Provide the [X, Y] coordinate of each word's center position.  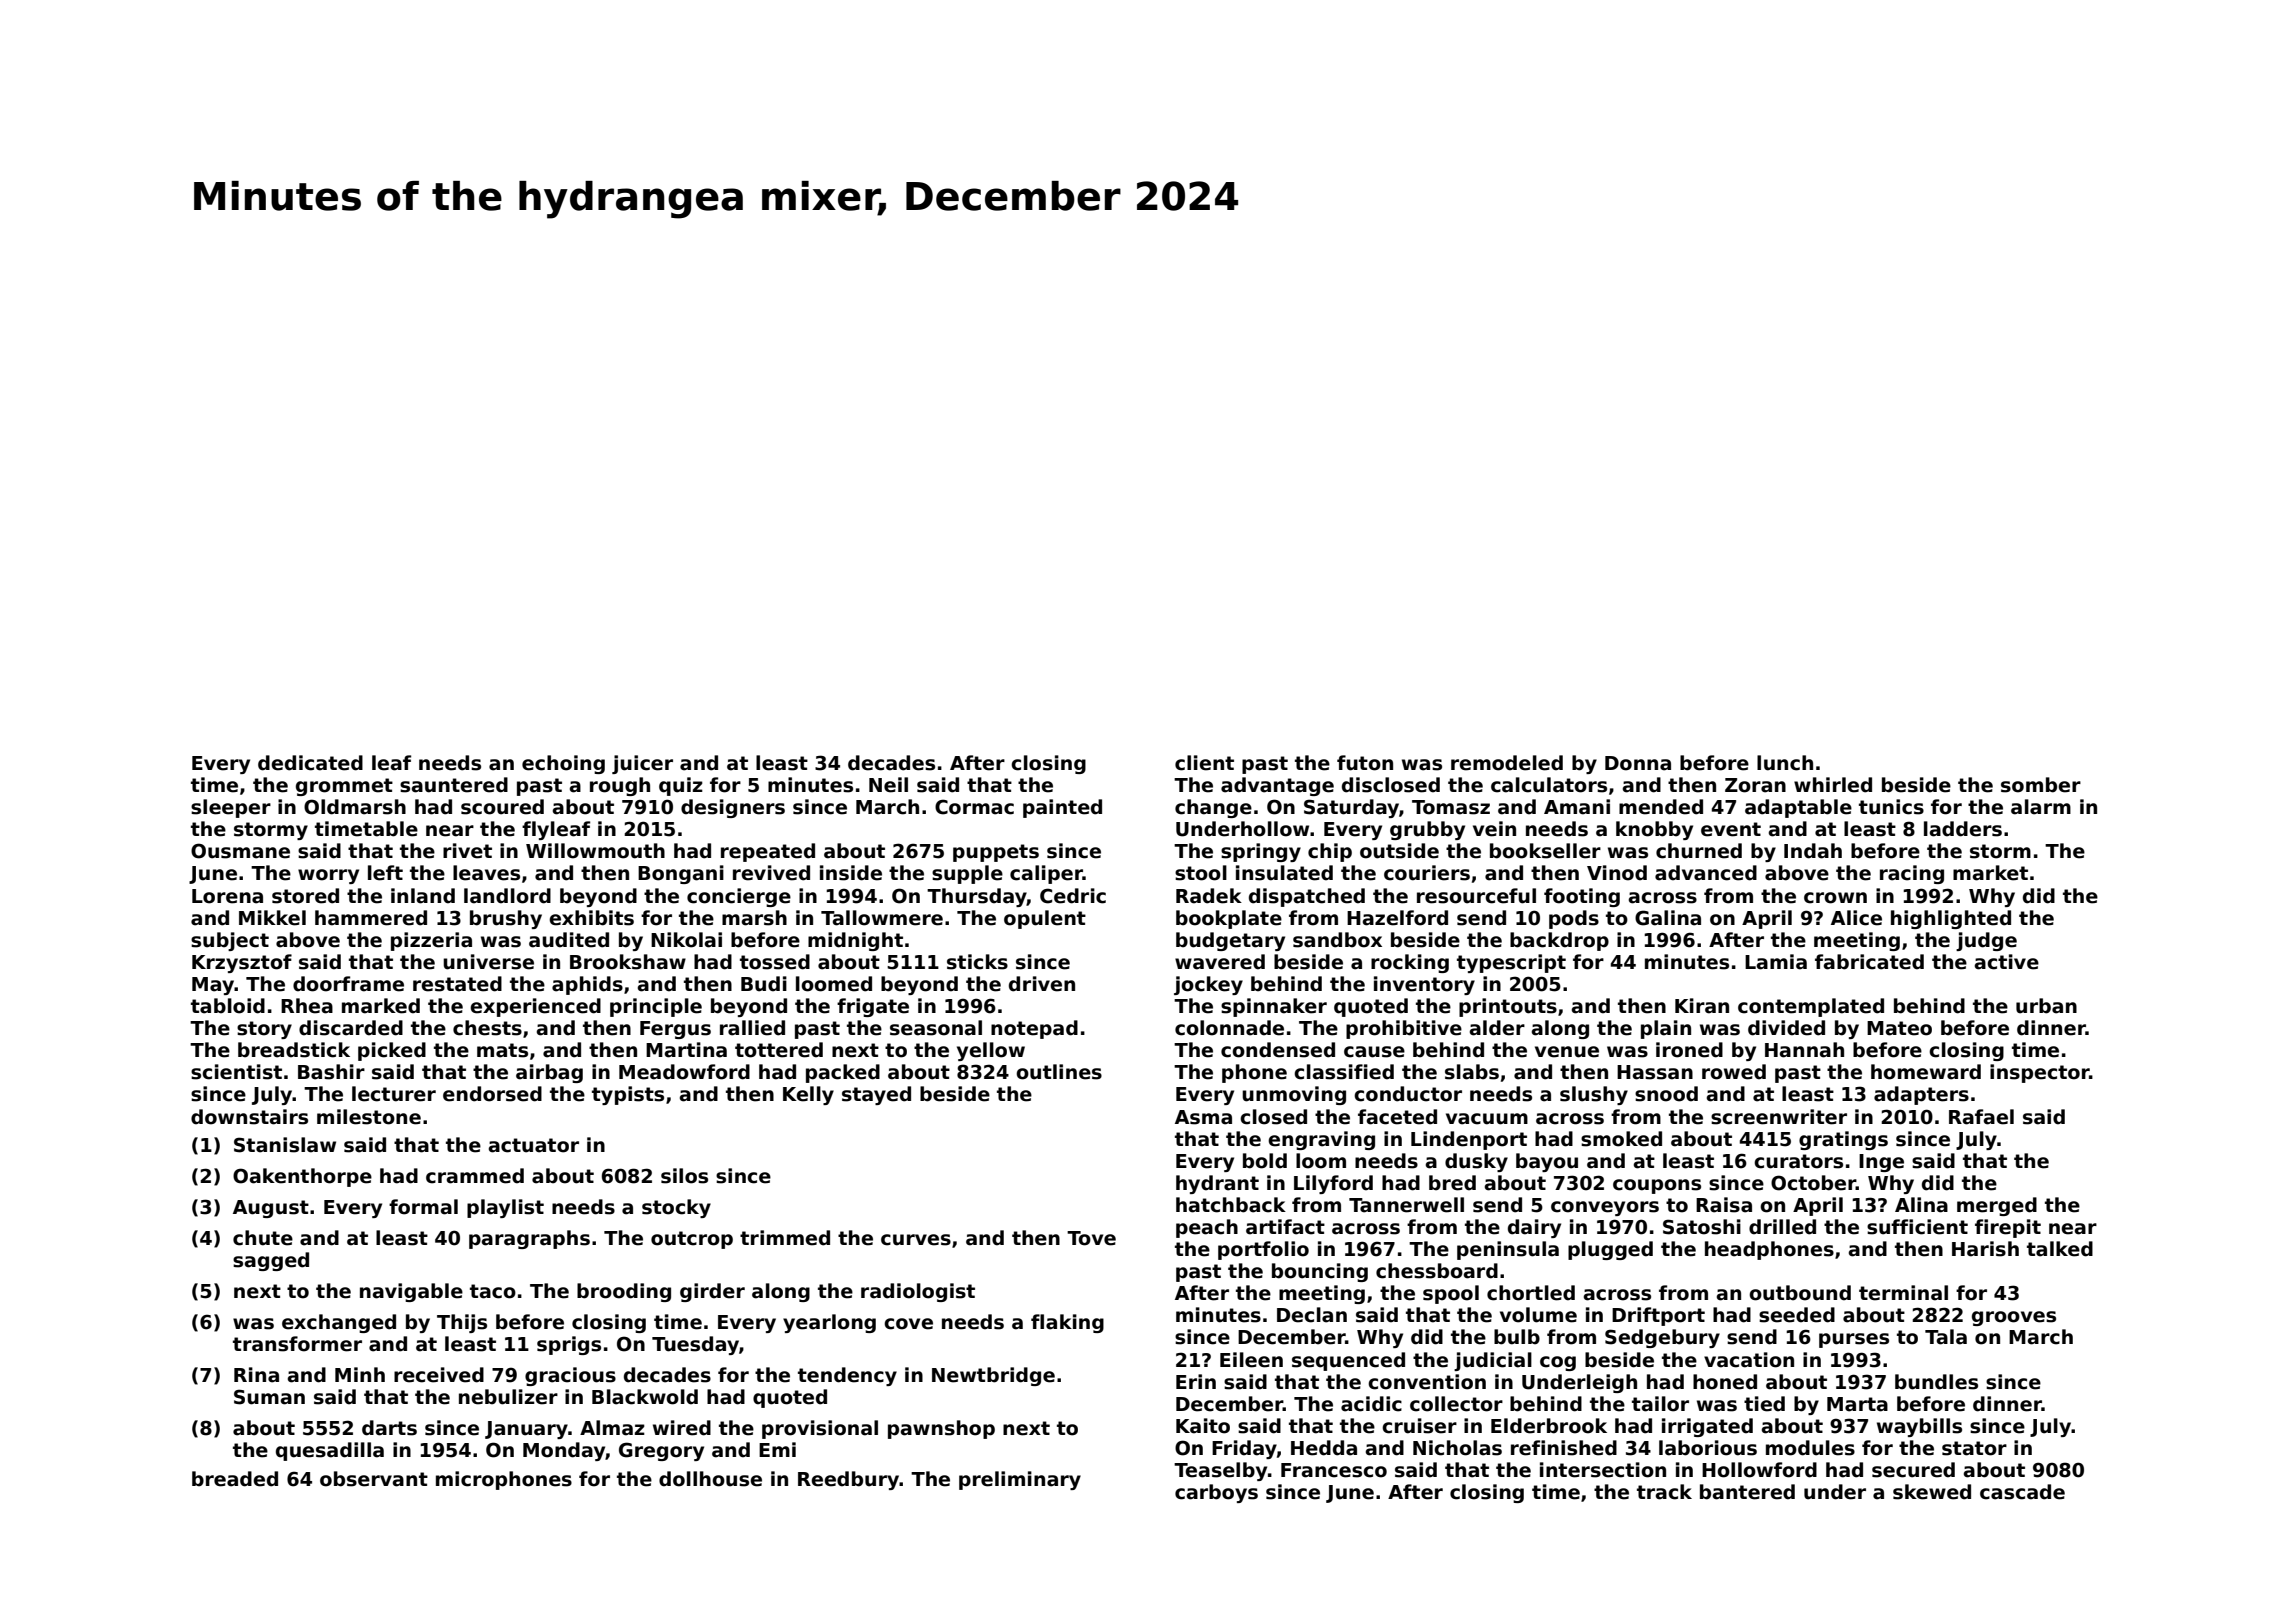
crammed [475, 1176]
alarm [2041, 807]
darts [389, 1428]
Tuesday [695, 1345]
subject [230, 941]
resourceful [1476, 896]
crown [1835, 898]
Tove [1091, 1238]
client [1204, 763]
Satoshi [1702, 1227]
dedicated [310, 763]
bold [1265, 1161]
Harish [1985, 1249]
